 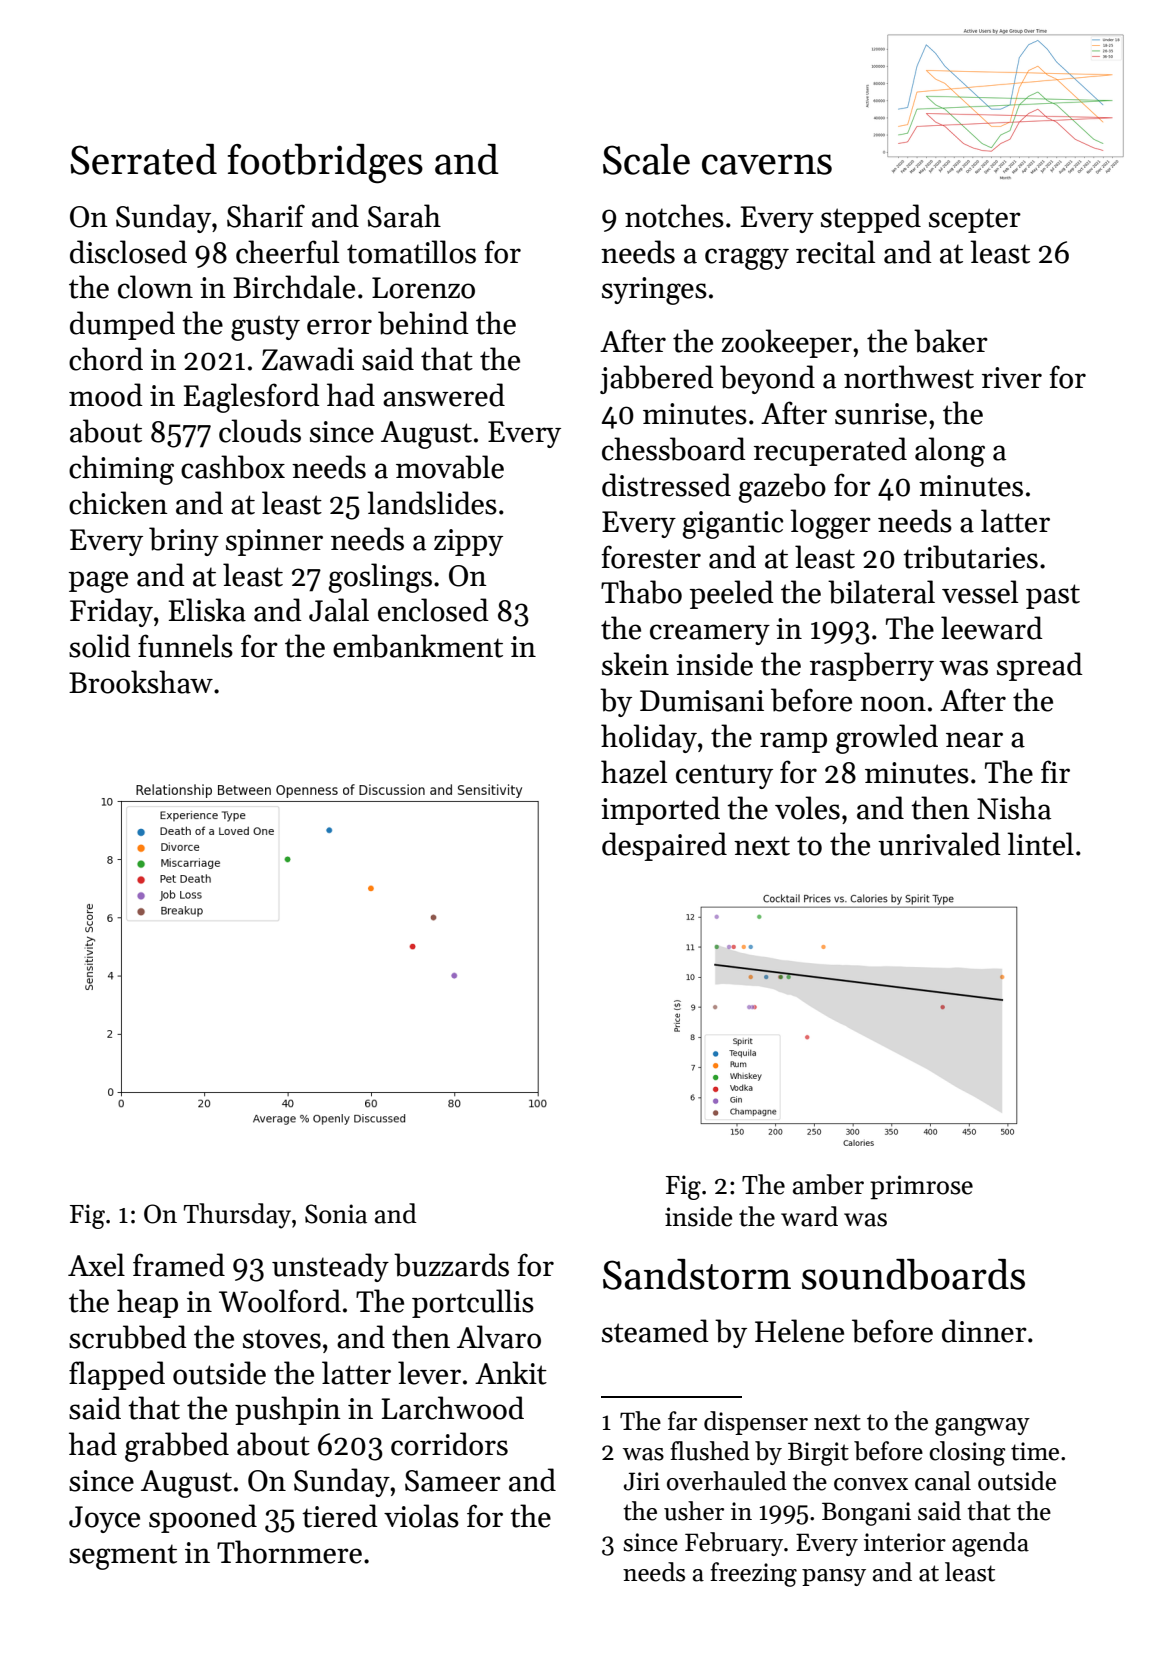 I want to click on Thornmere, so click(x=289, y=1552).
